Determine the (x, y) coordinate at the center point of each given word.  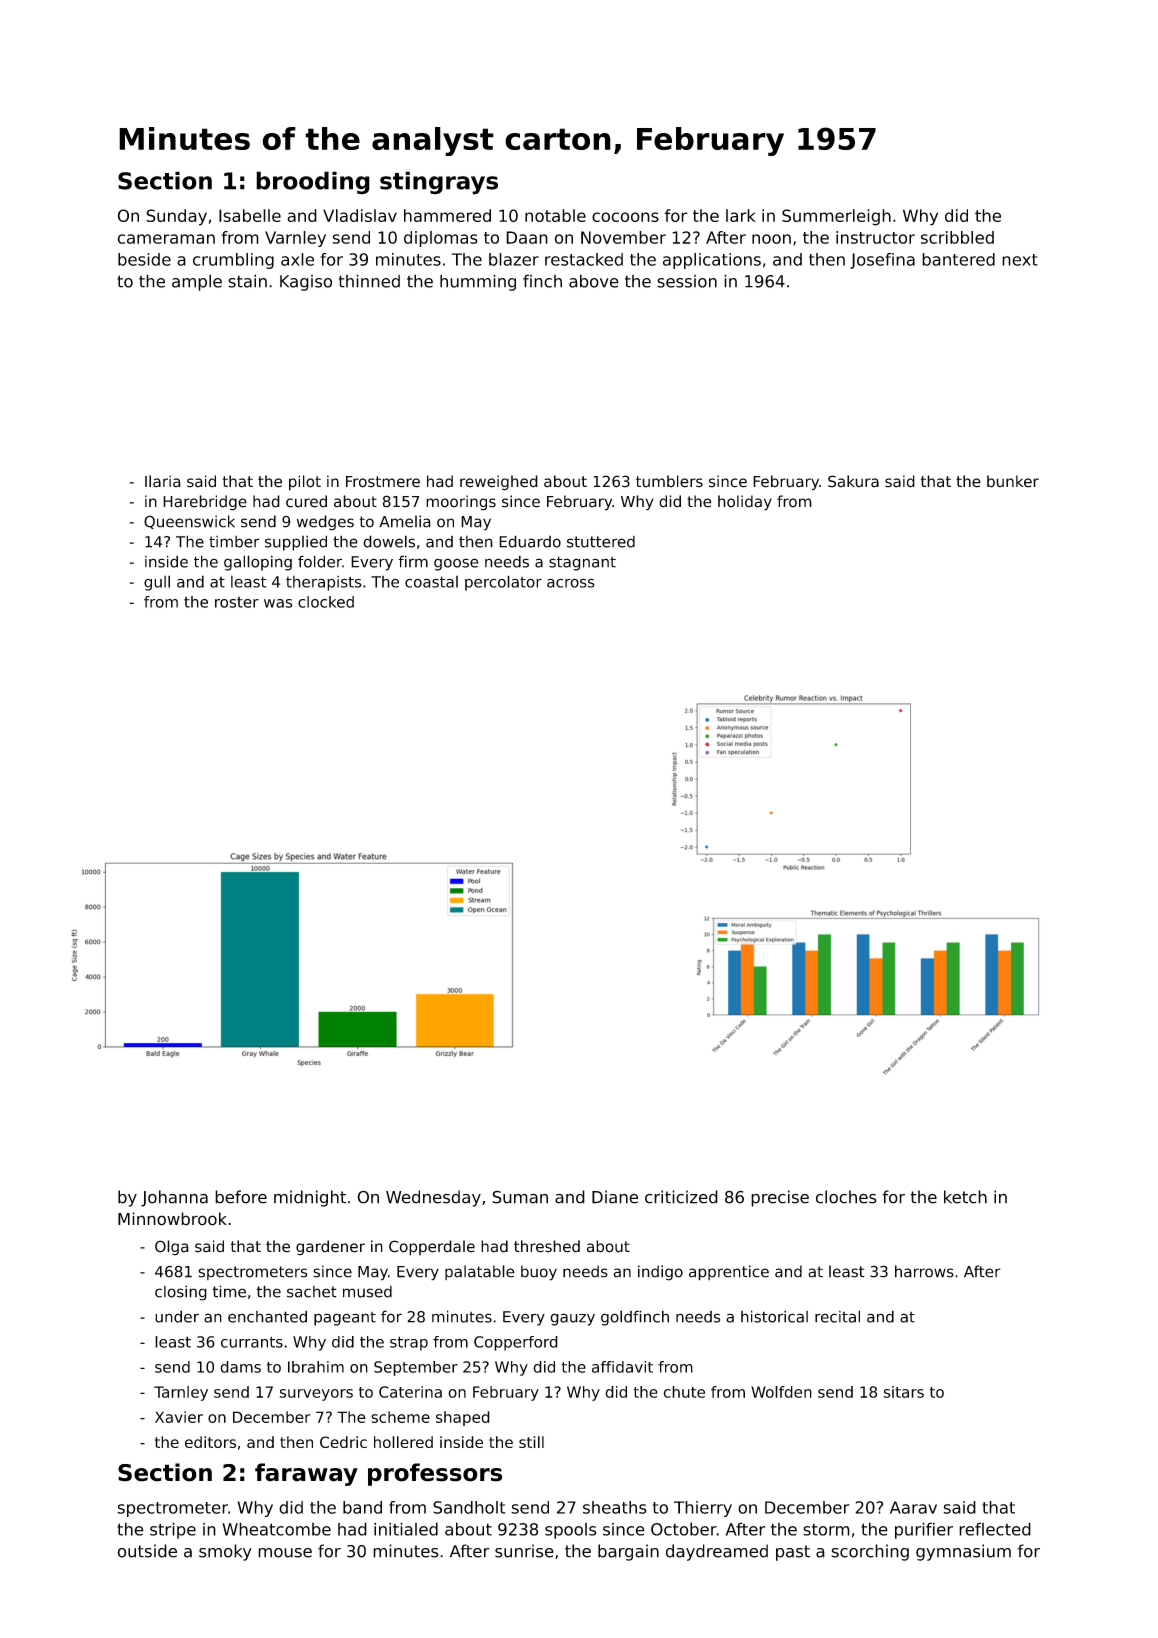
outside (147, 1551)
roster (237, 602)
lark (741, 215)
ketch (965, 1197)
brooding (313, 183)
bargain (628, 1552)
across (571, 583)
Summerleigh (836, 217)
